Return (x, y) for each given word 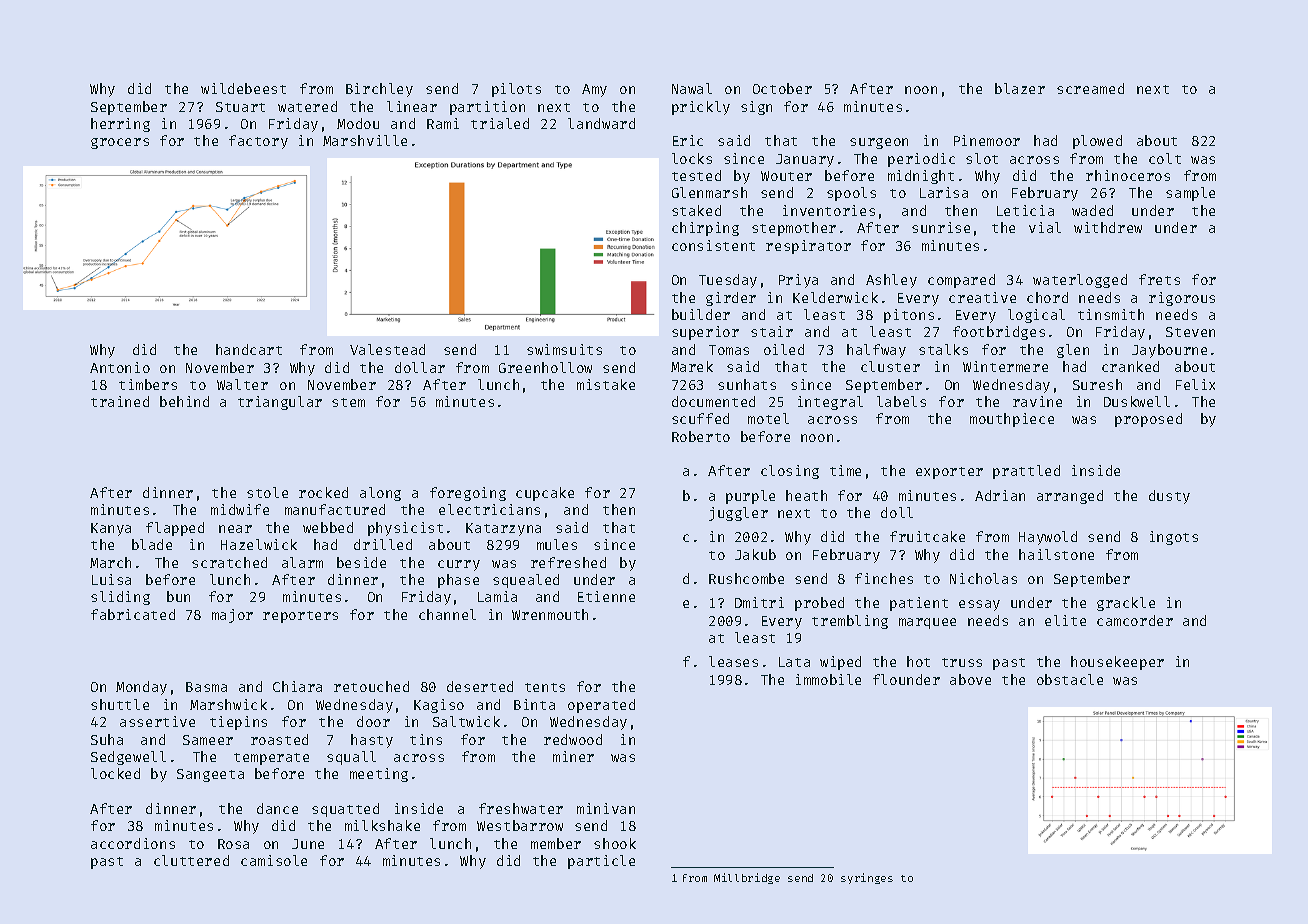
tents (545, 687)
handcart (249, 349)
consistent (713, 245)
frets (1159, 279)
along (380, 494)
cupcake (545, 494)
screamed (1090, 88)
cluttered (191, 860)
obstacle (1070, 679)
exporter (949, 473)
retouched (371, 686)
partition (487, 108)
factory (258, 142)
